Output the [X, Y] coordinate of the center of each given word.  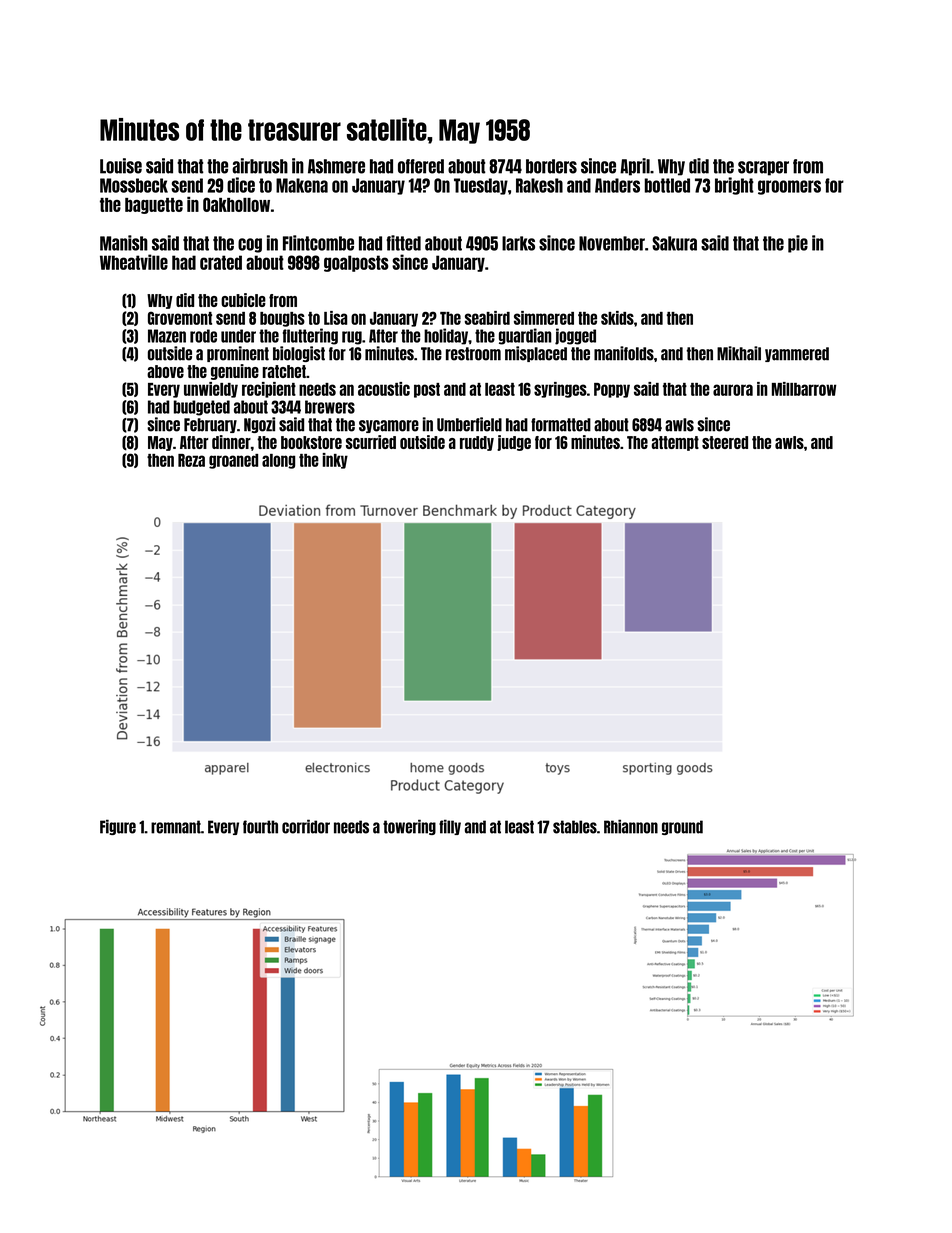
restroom [473, 354]
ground [682, 827]
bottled [667, 185]
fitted [403, 243]
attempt [675, 443]
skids [617, 318]
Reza [191, 460]
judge [514, 443]
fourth [260, 827]
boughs [282, 319]
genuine [235, 372]
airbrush [260, 166]
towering [409, 827]
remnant [176, 827]
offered [421, 166]
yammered [797, 354]
